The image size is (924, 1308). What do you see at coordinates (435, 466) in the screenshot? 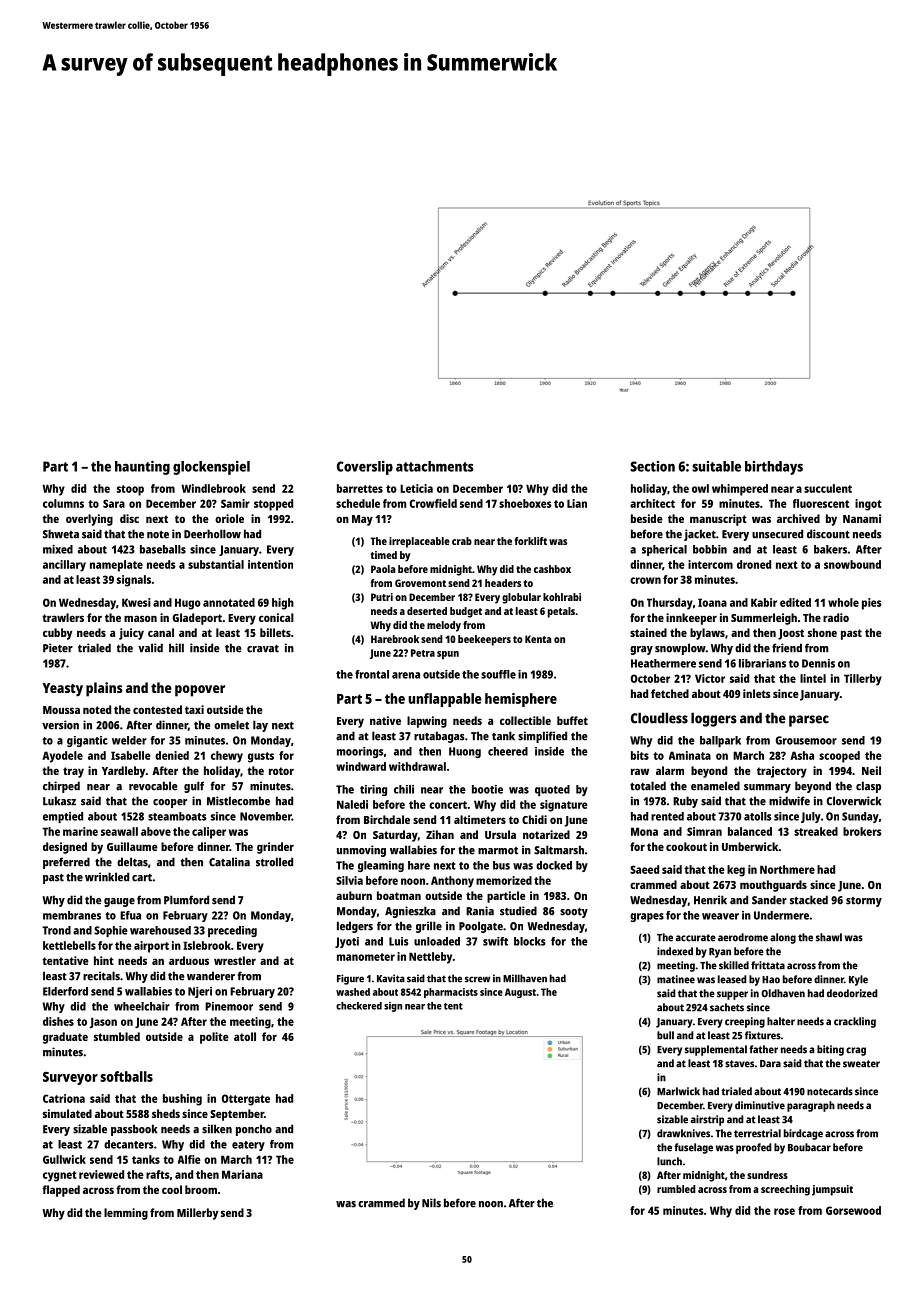
I see `attachments` at bounding box center [435, 466].
